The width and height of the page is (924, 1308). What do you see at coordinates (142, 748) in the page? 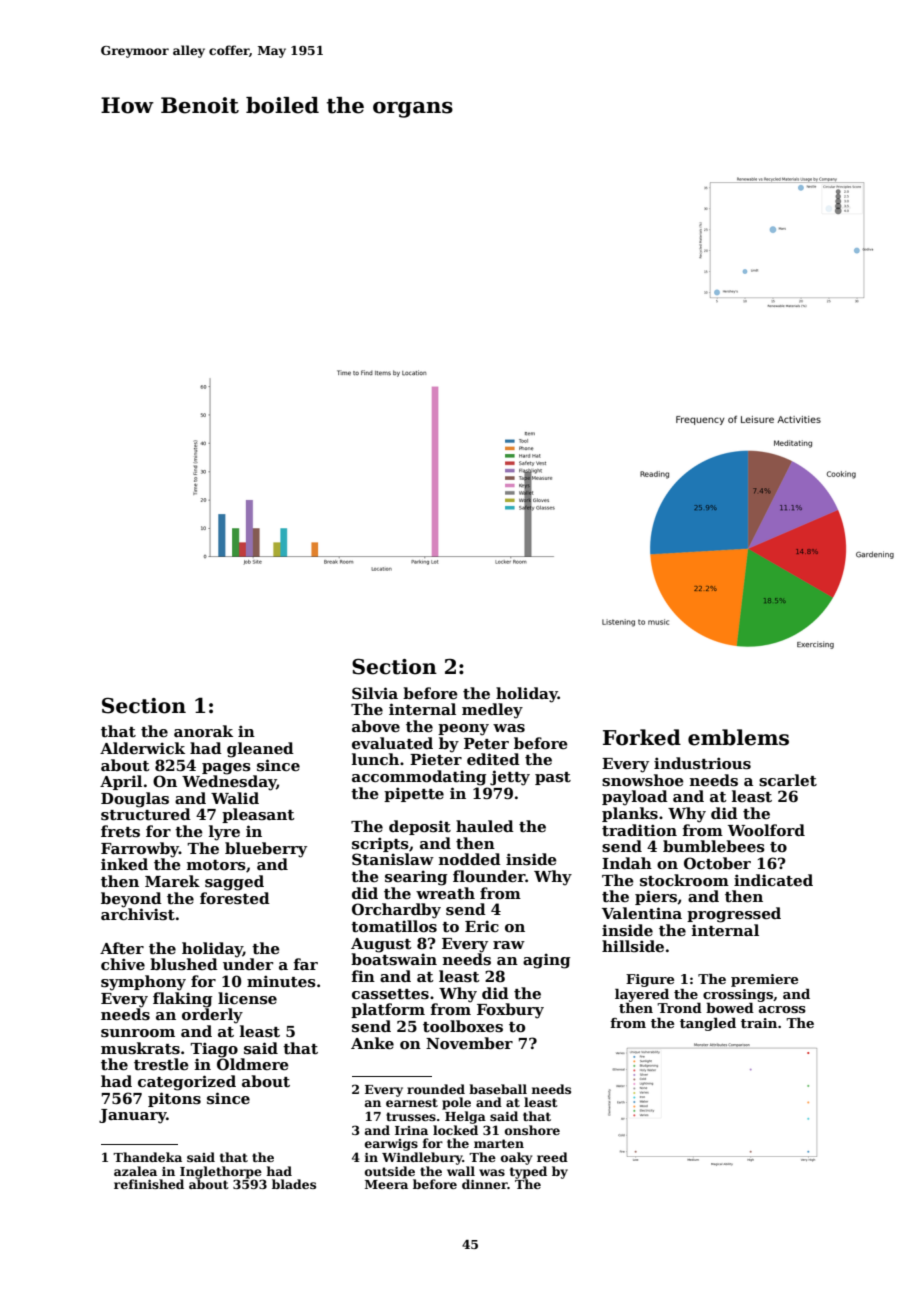
I see `Alderwick` at bounding box center [142, 748].
